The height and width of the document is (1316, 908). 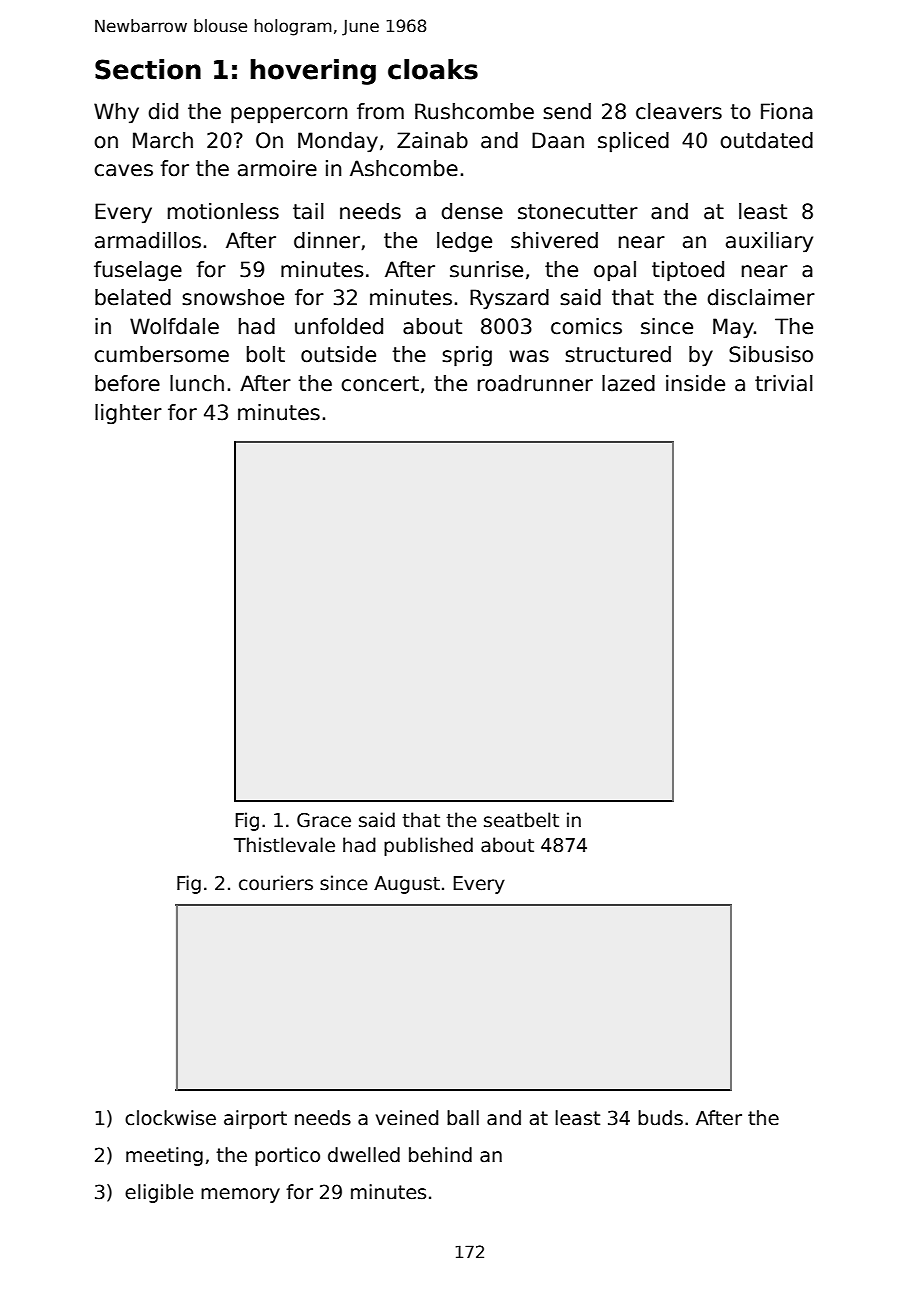 I want to click on Section, so click(x=148, y=69).
